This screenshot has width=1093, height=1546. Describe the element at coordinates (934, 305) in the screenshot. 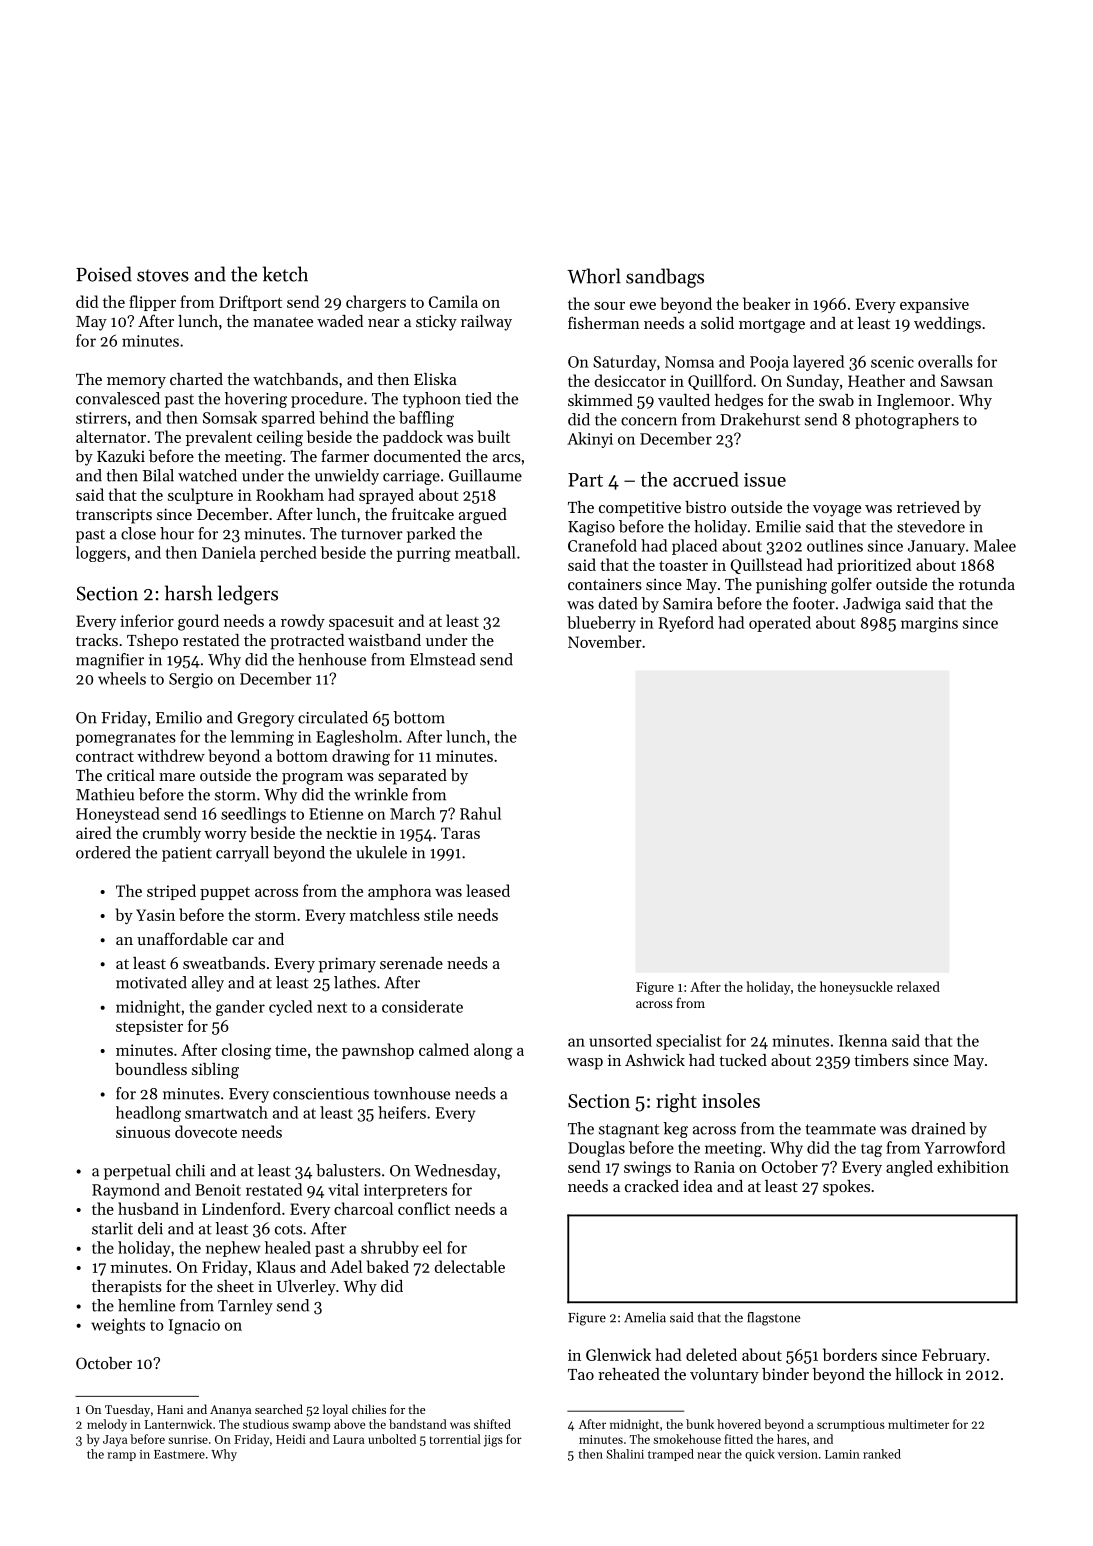

I see `expansive` at that location.
